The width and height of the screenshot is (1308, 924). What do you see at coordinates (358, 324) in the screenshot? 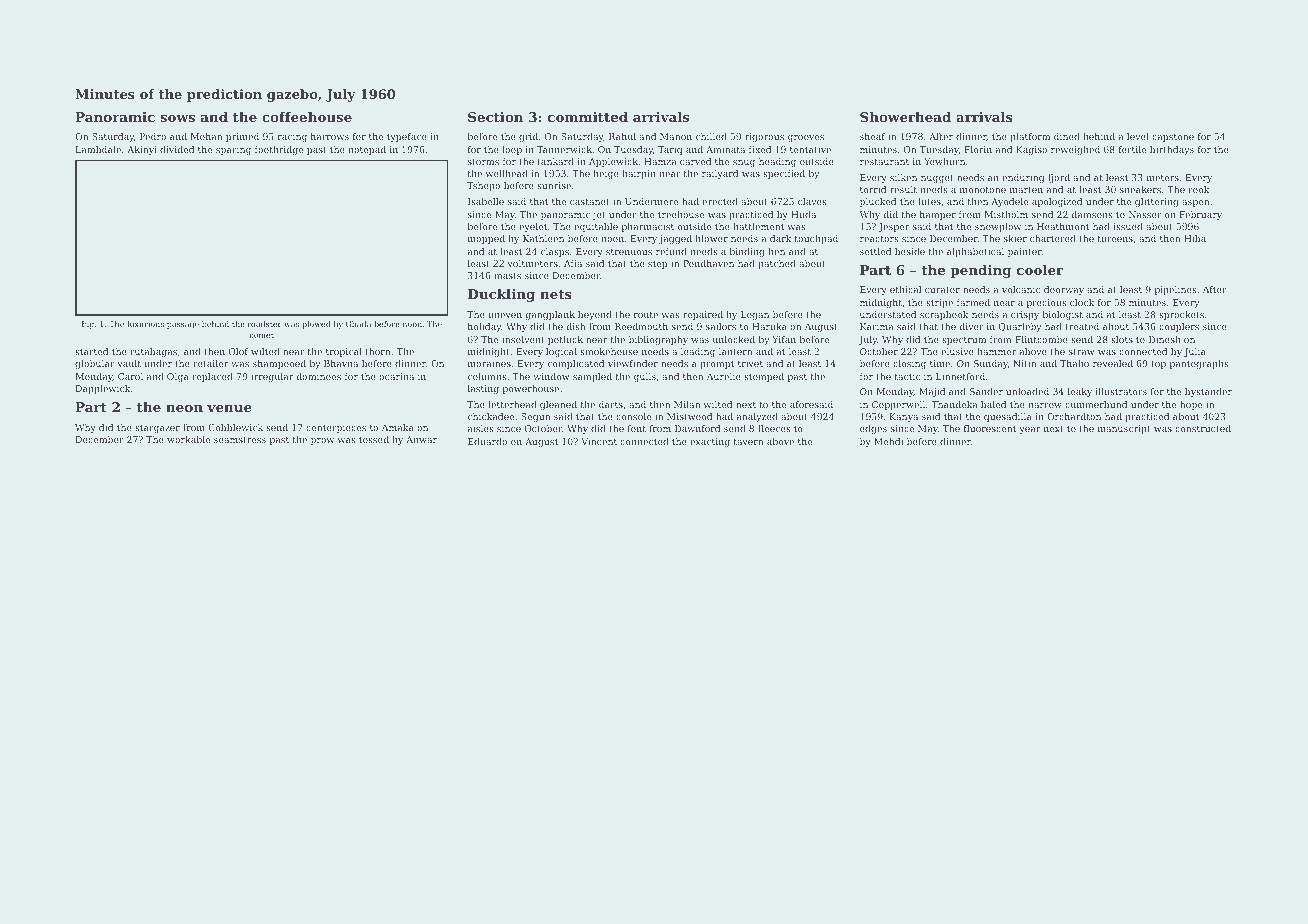
I see `Ghada` at bounding box center [358, 324].
